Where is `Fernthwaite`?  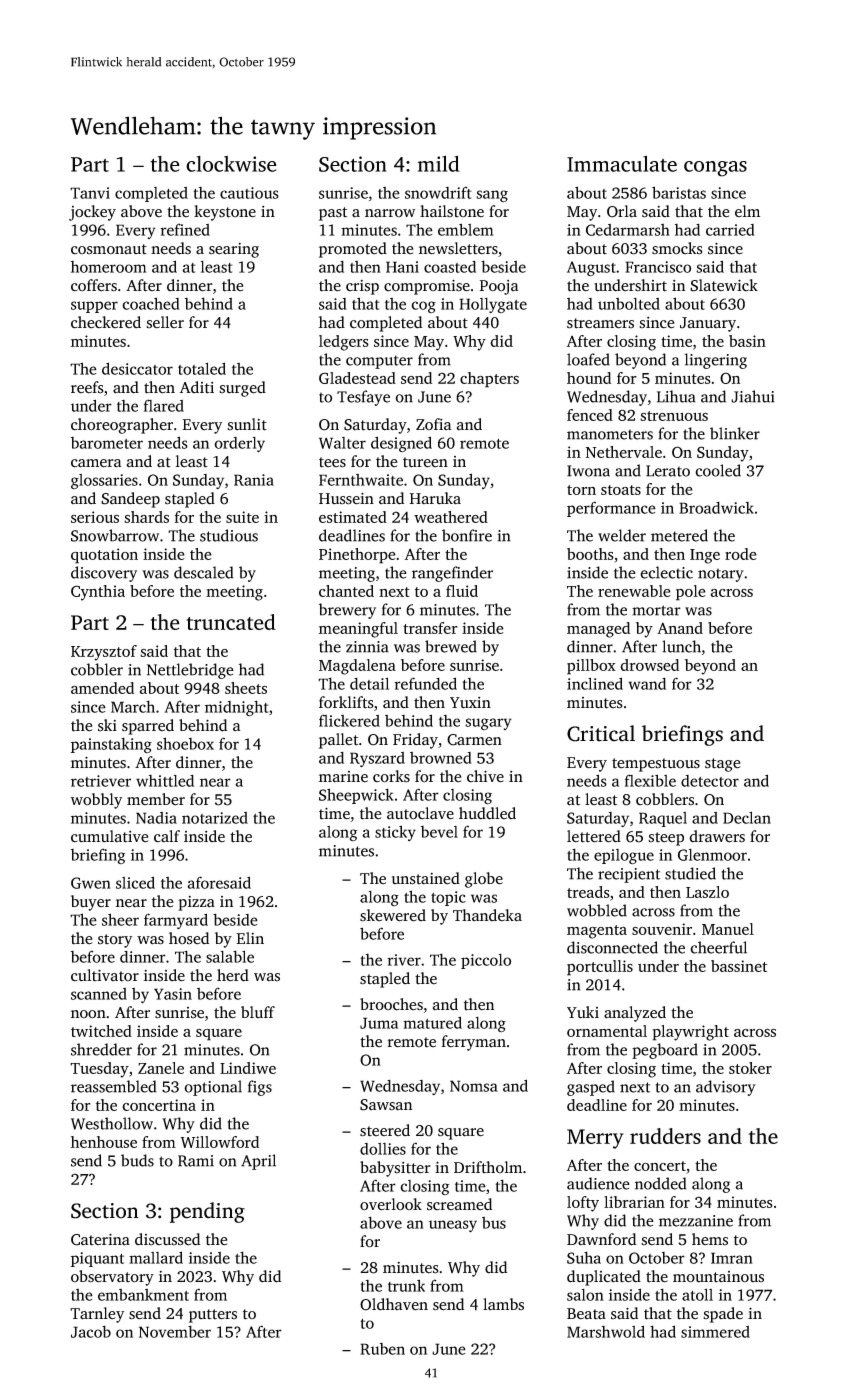
Fernthwaite is located at coordinates (361, 480).
